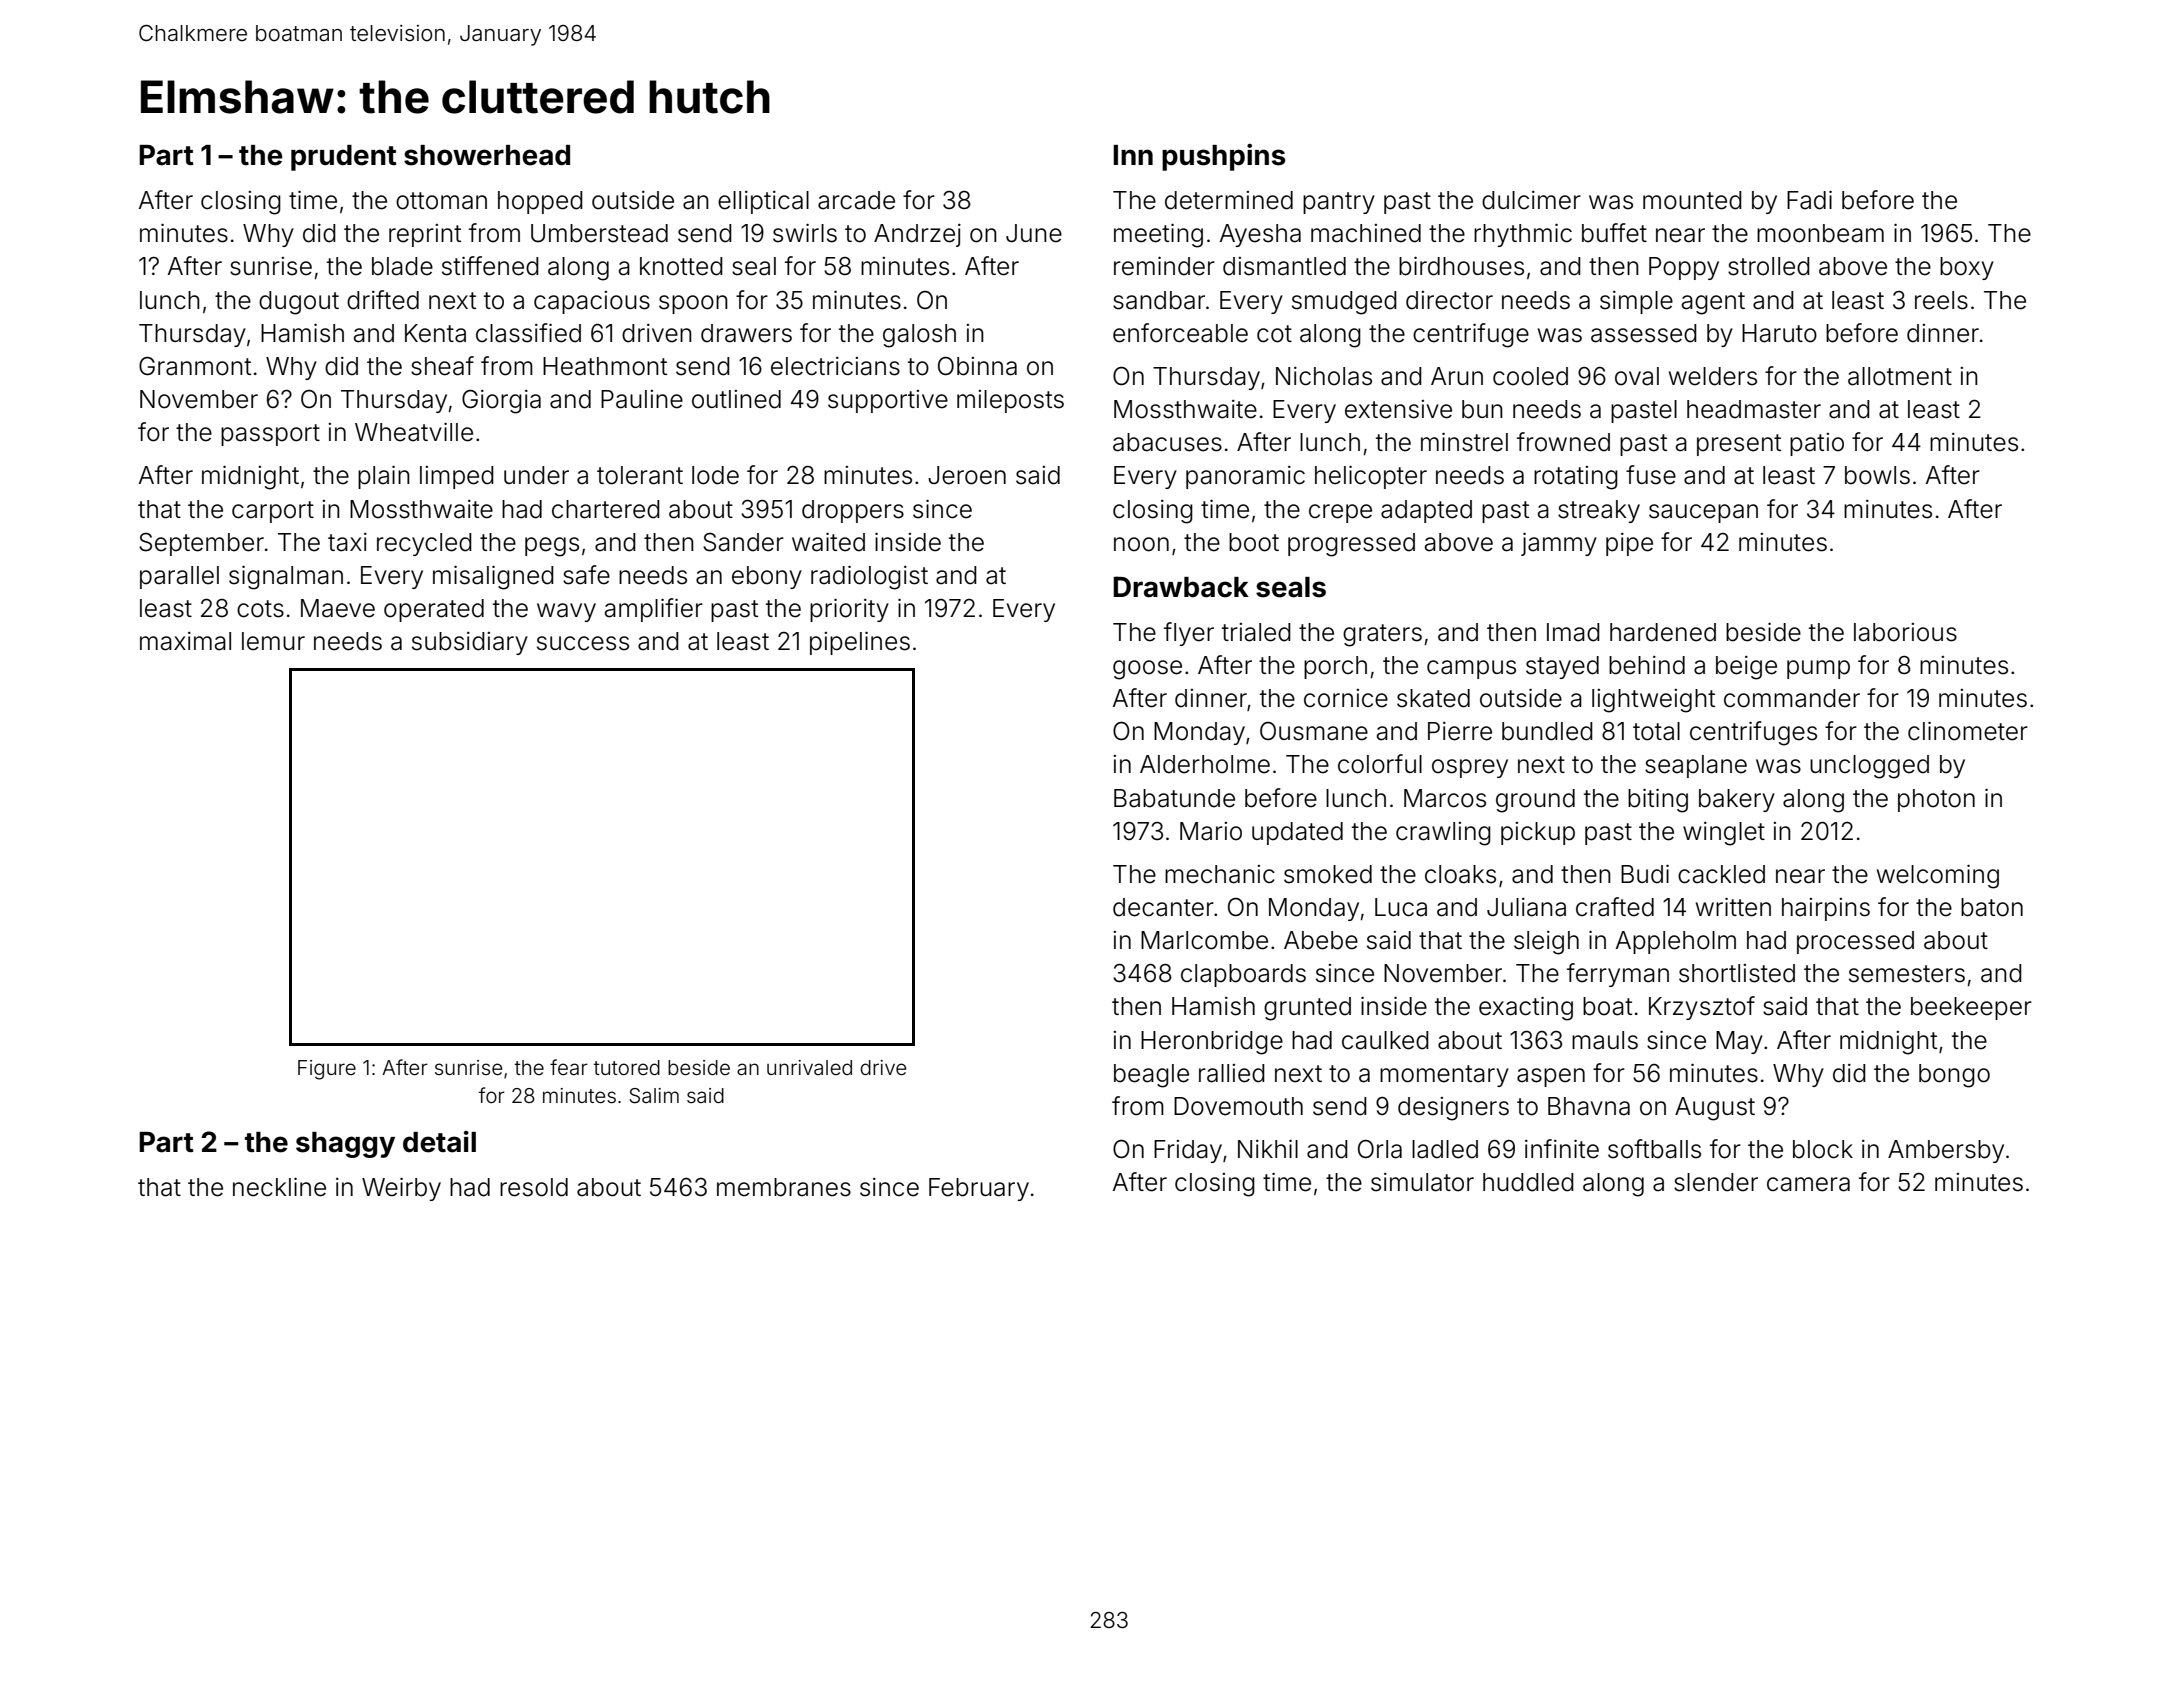  What do you see at coordinates (1180, 333) in the page?
I see `enforceable` at bounding box center [1180, 333].
